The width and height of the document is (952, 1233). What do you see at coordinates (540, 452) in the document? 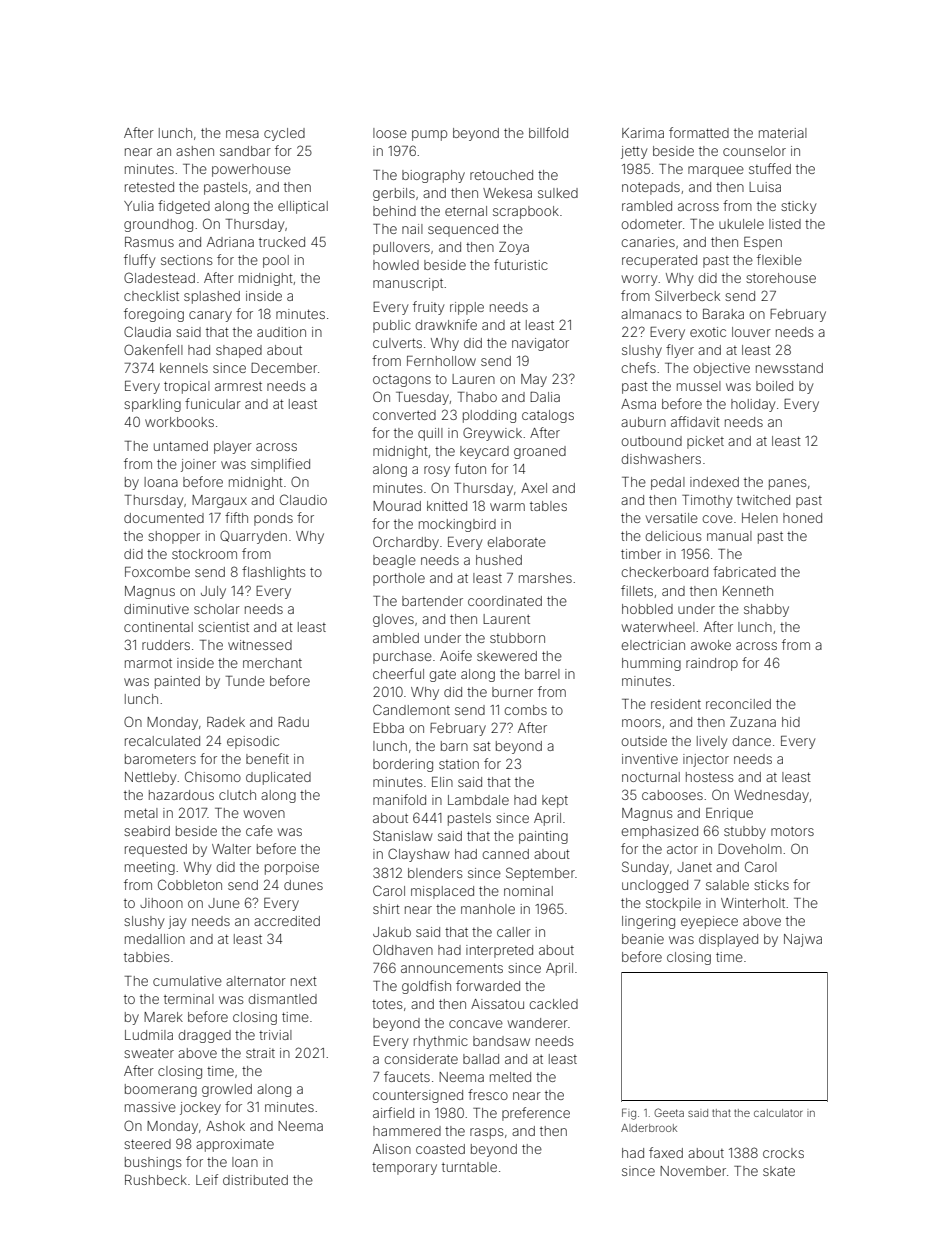
I see `groaned` at bounding box center [540, 452].
